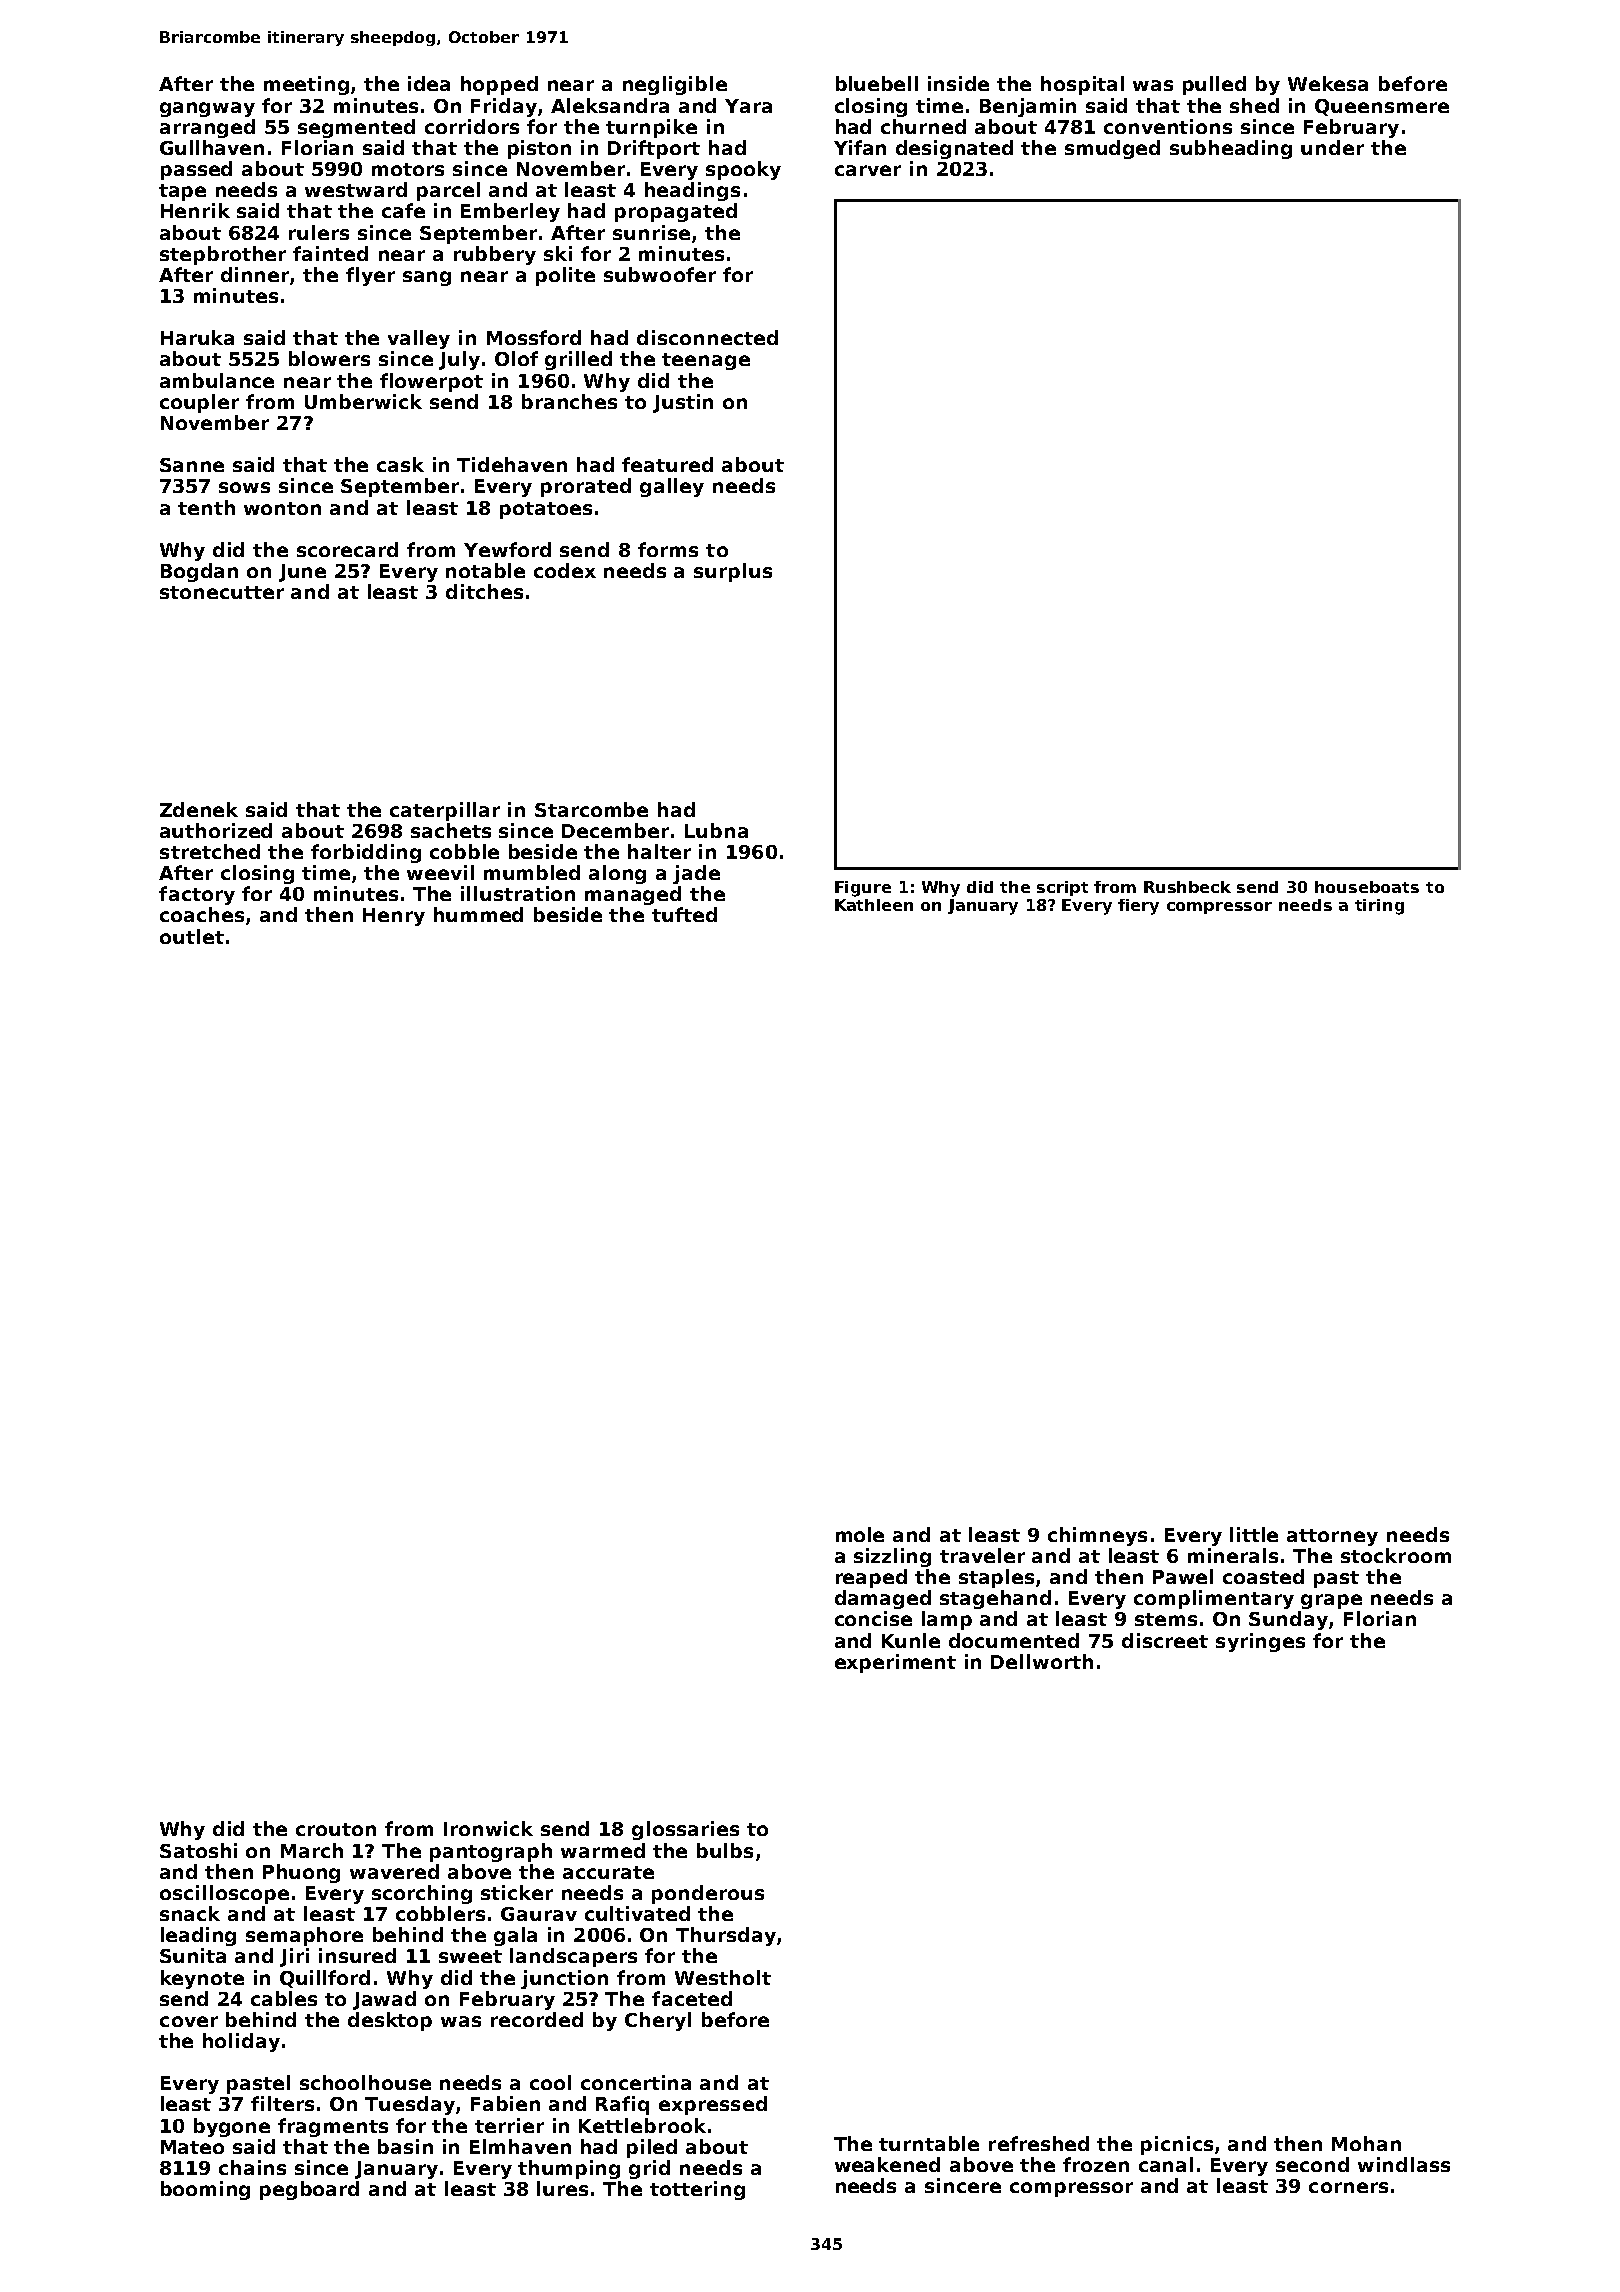  Describe the element at coordinates (697, 2190) in the document. I see `tottering` at that location.
